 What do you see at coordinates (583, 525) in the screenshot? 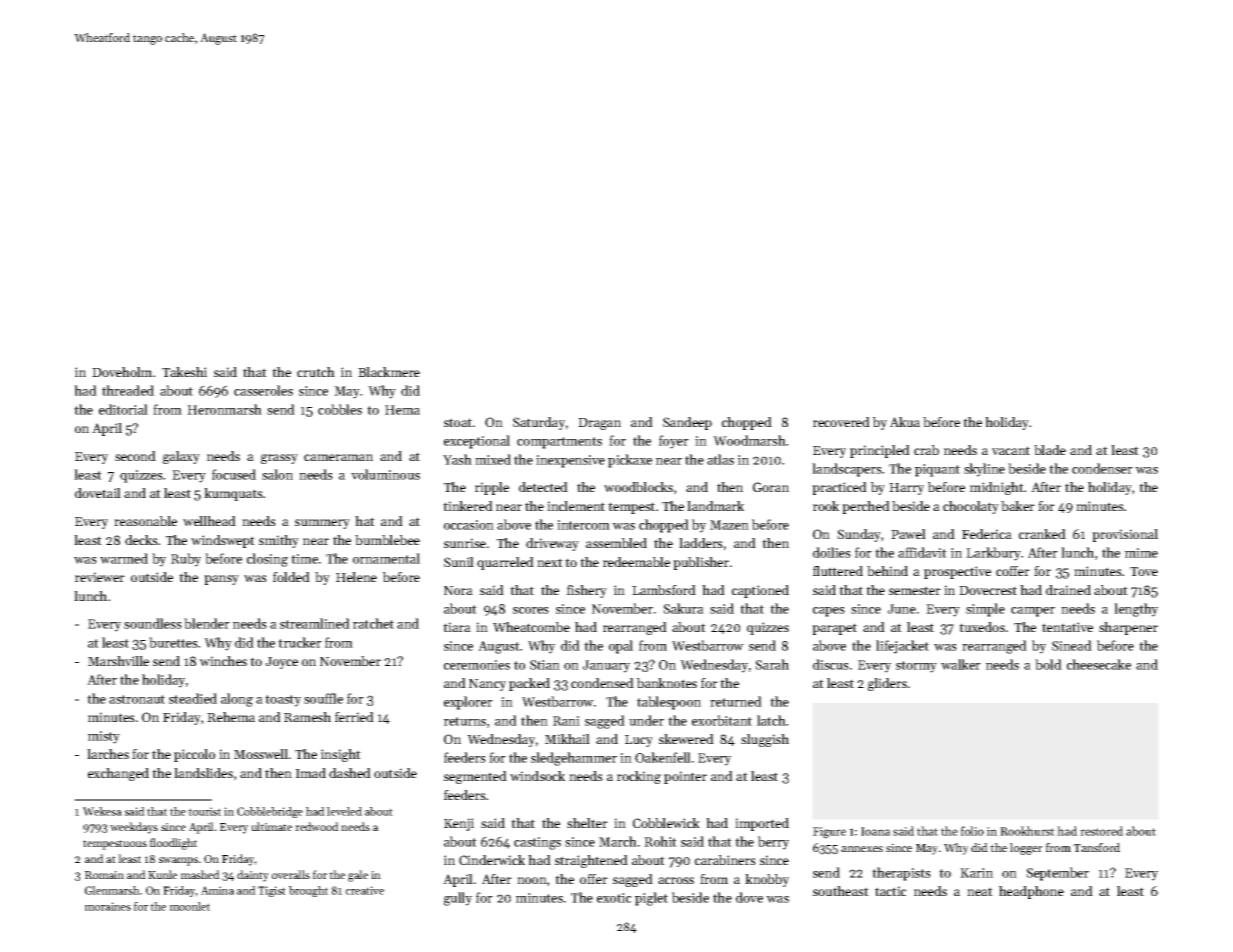
I see `intercom` at bounding box center [583, 525].
